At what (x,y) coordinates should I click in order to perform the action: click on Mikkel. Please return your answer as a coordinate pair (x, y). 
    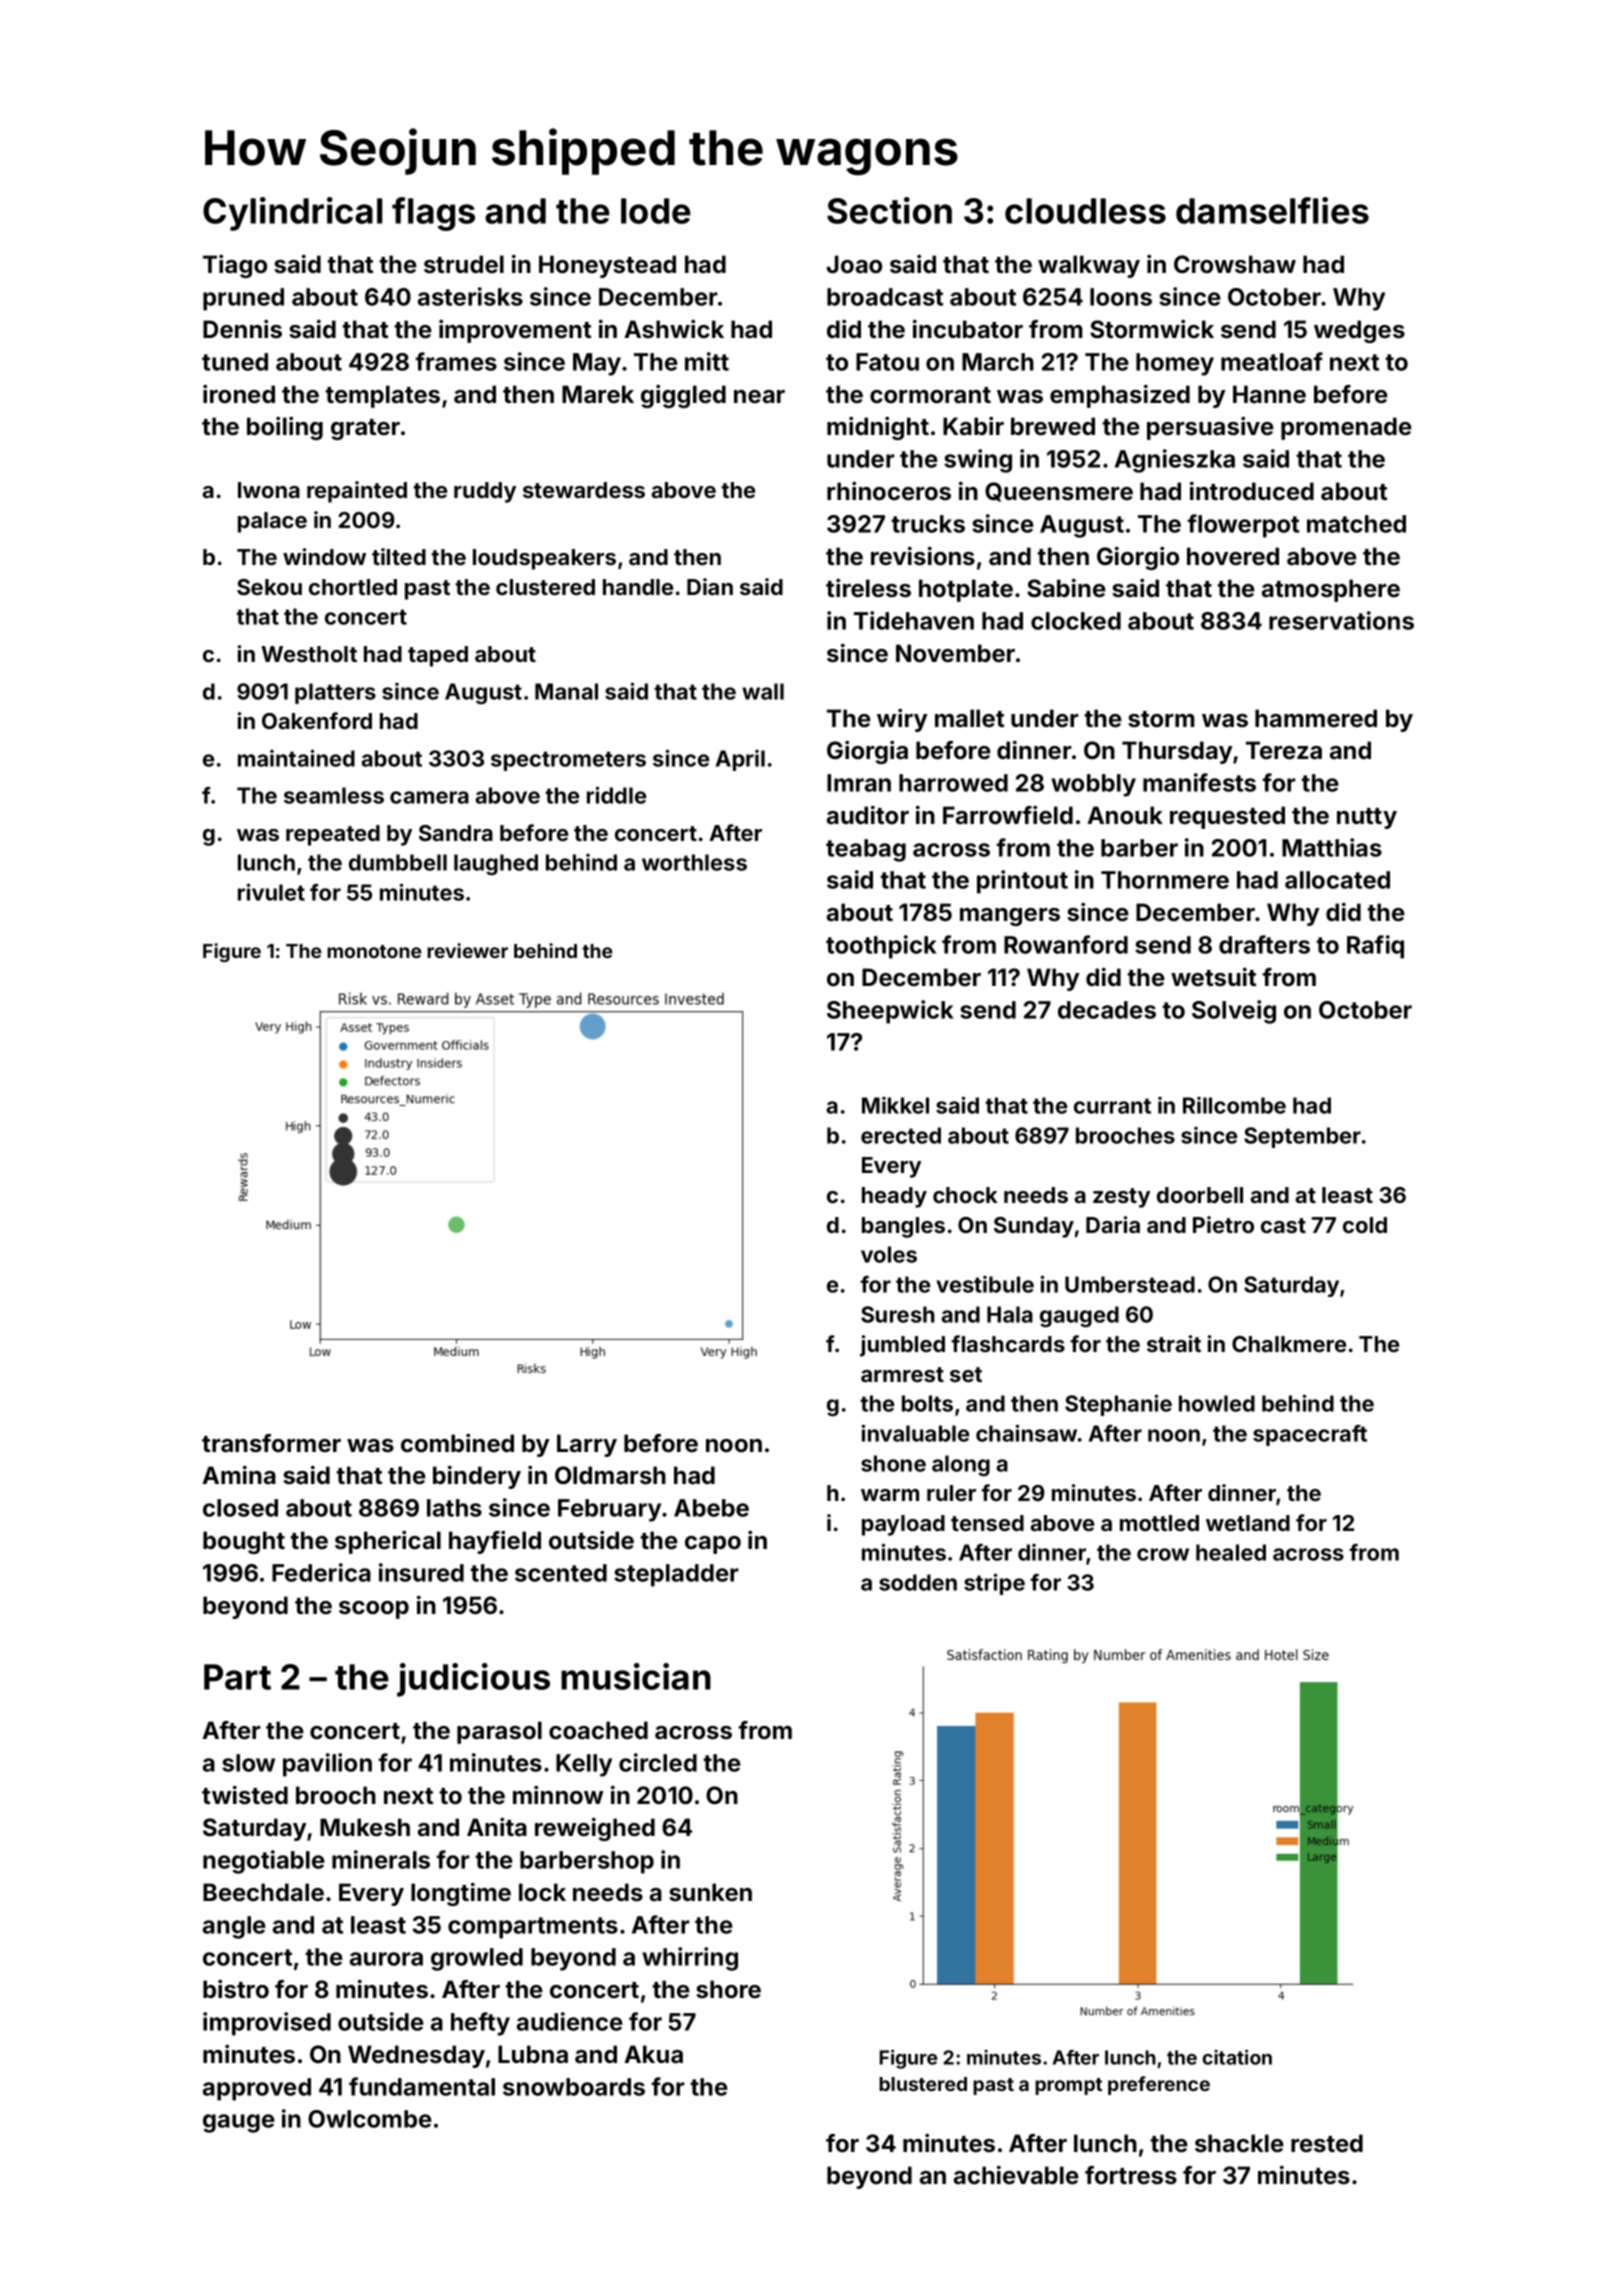
    Looking at the image, I should click on (895, 1105).
